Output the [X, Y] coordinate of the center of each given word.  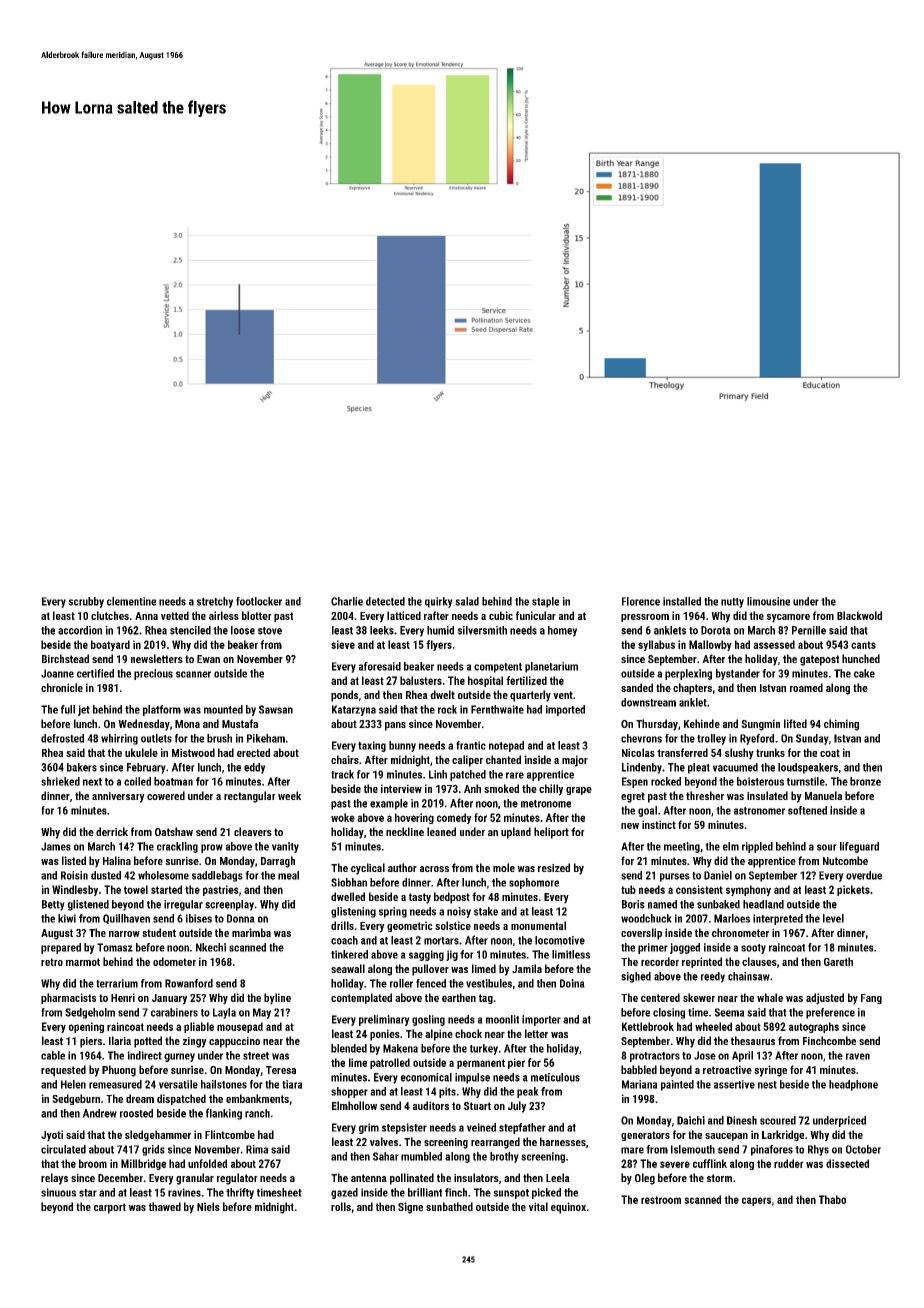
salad [467, 601]
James [56, 846]
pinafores [772, 1150]
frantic [471, 745]
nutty [732, 603]
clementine [131, 601]
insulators [476, 1177]
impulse [472, 1078]
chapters [692, 689]
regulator [237, 1179]
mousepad [240, 1027]
